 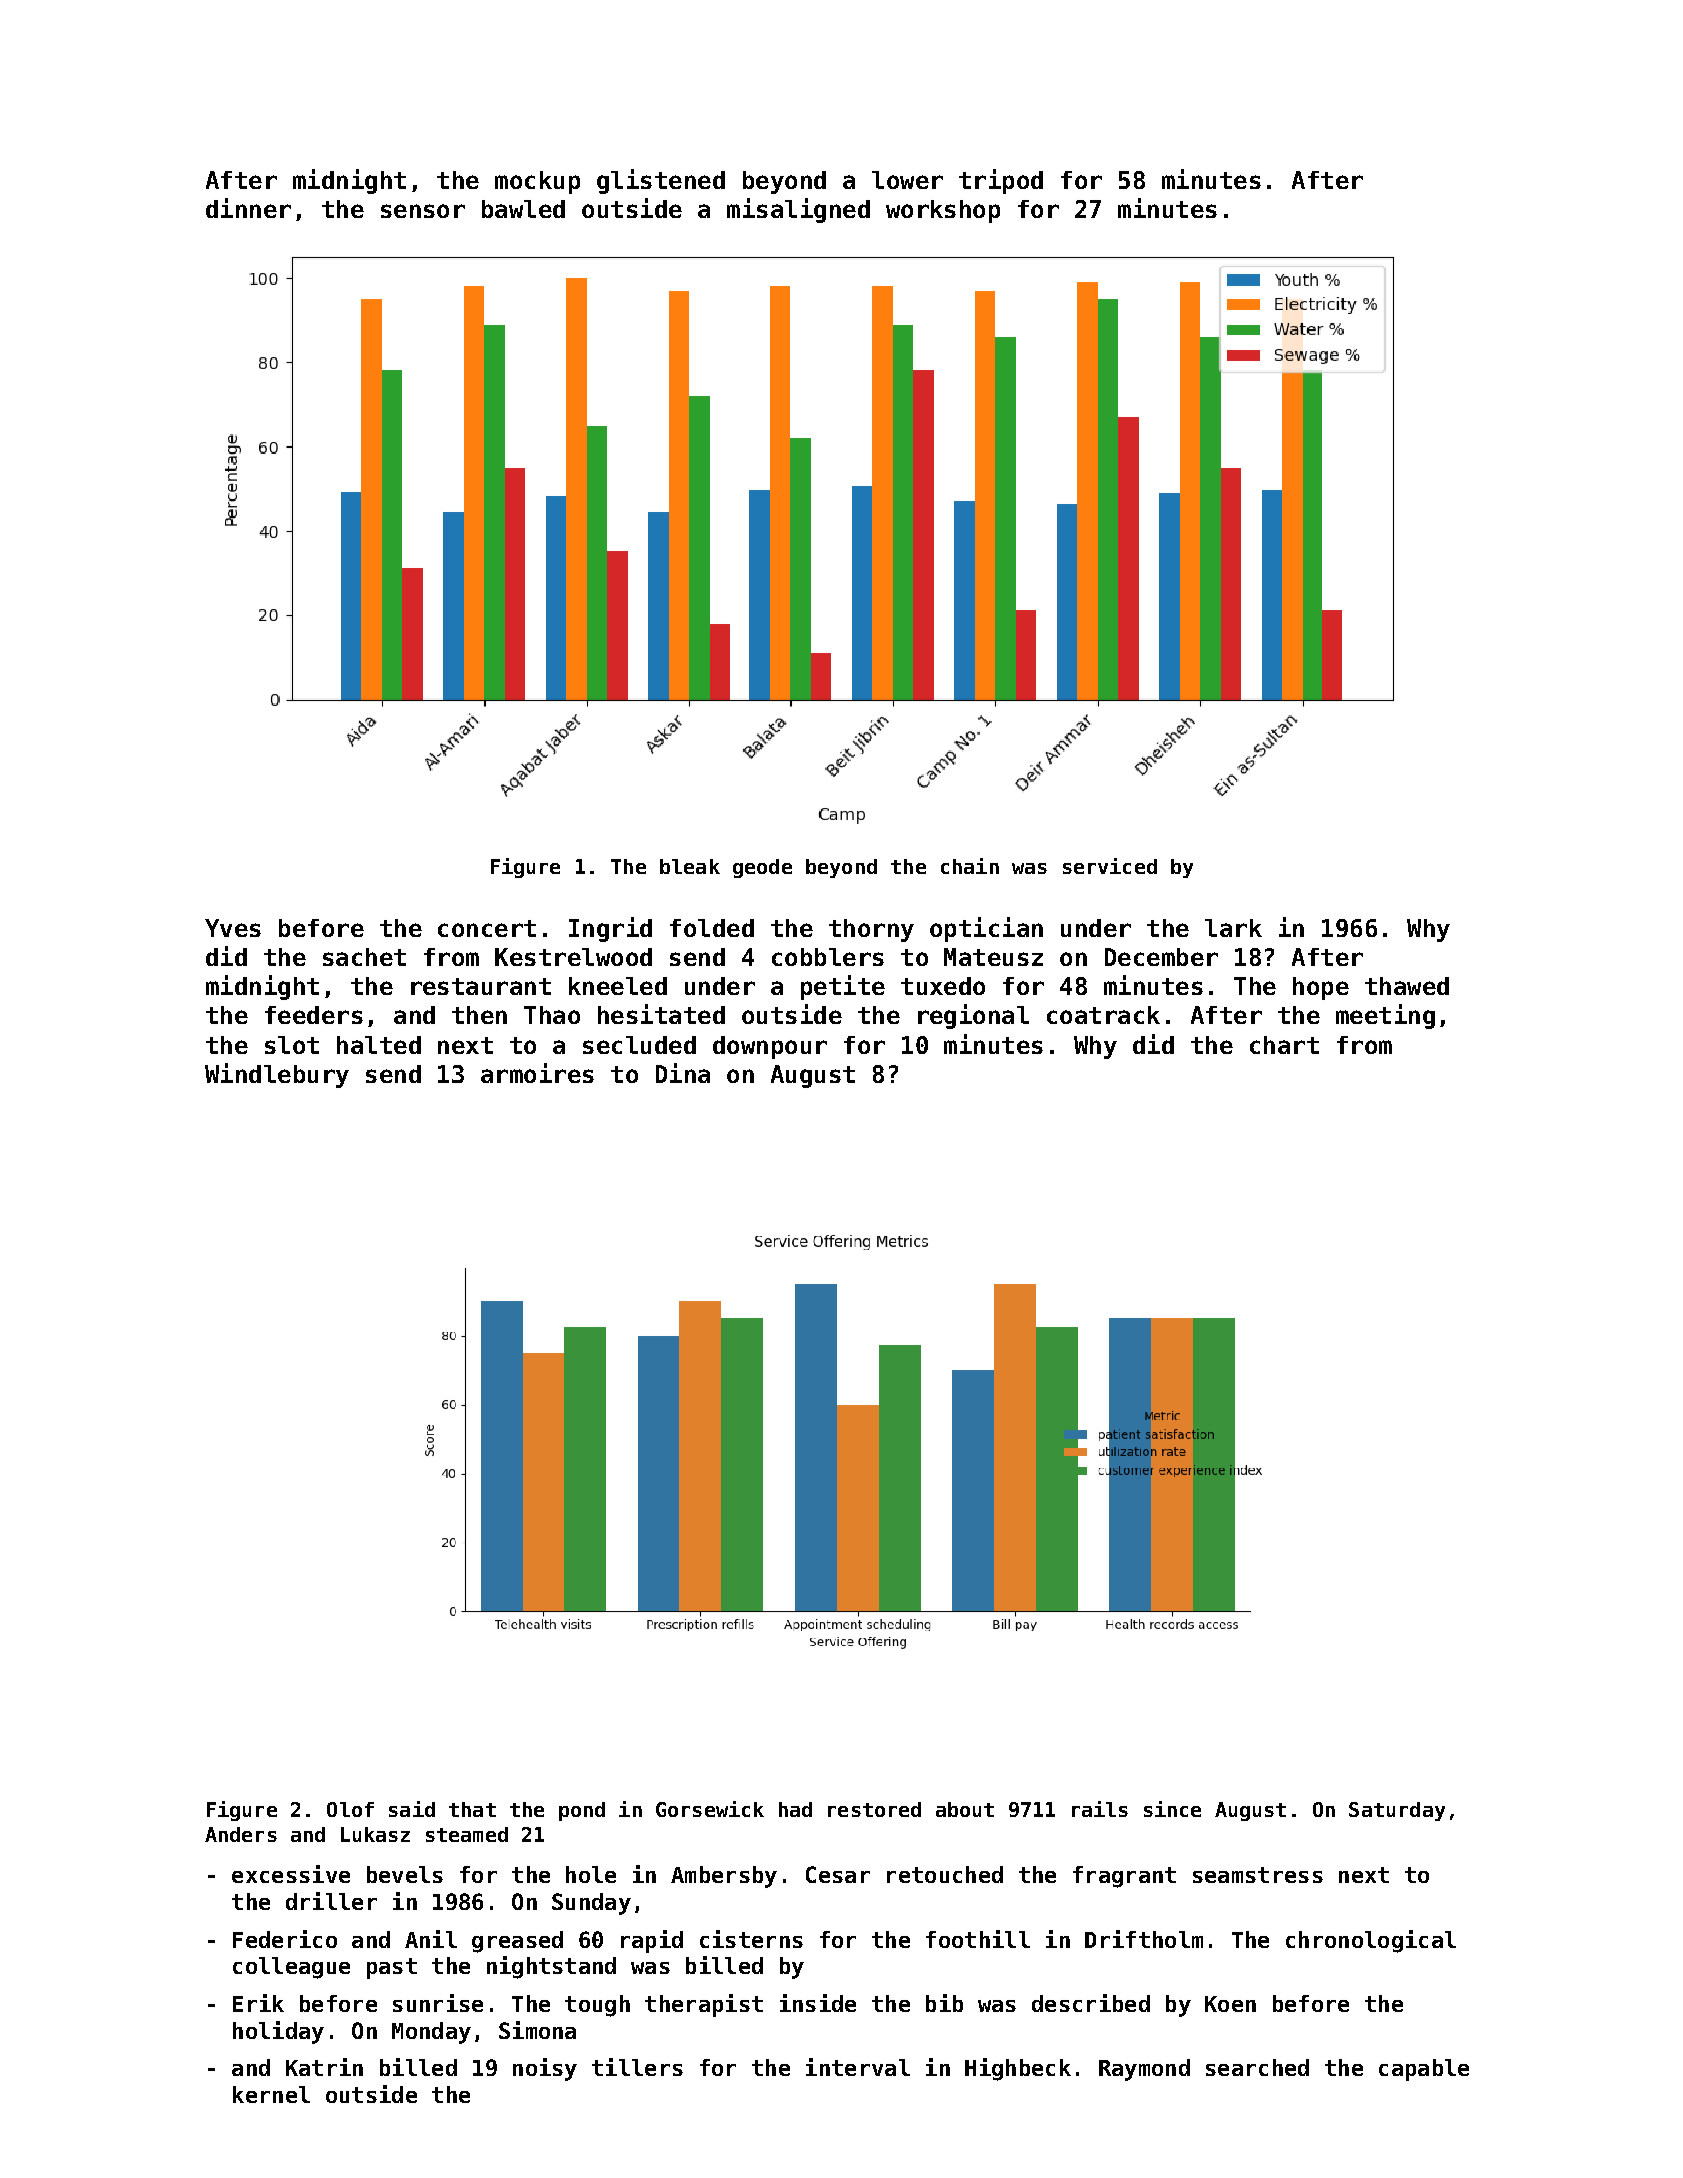 I want to click on tripod, so click(x=1001, y=181).
